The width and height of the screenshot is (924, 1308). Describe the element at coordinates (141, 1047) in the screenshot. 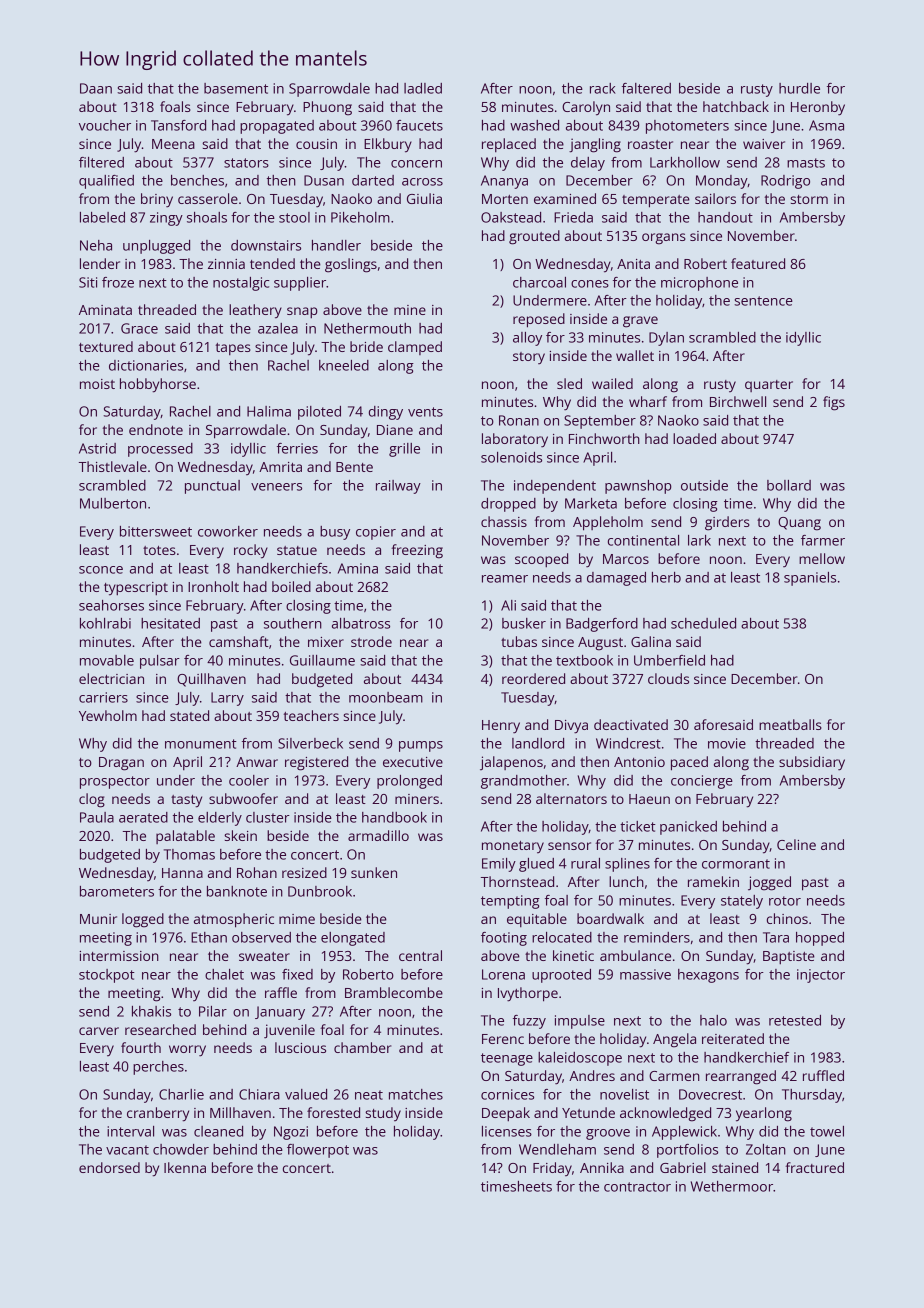

I see `fourth` at that location.
